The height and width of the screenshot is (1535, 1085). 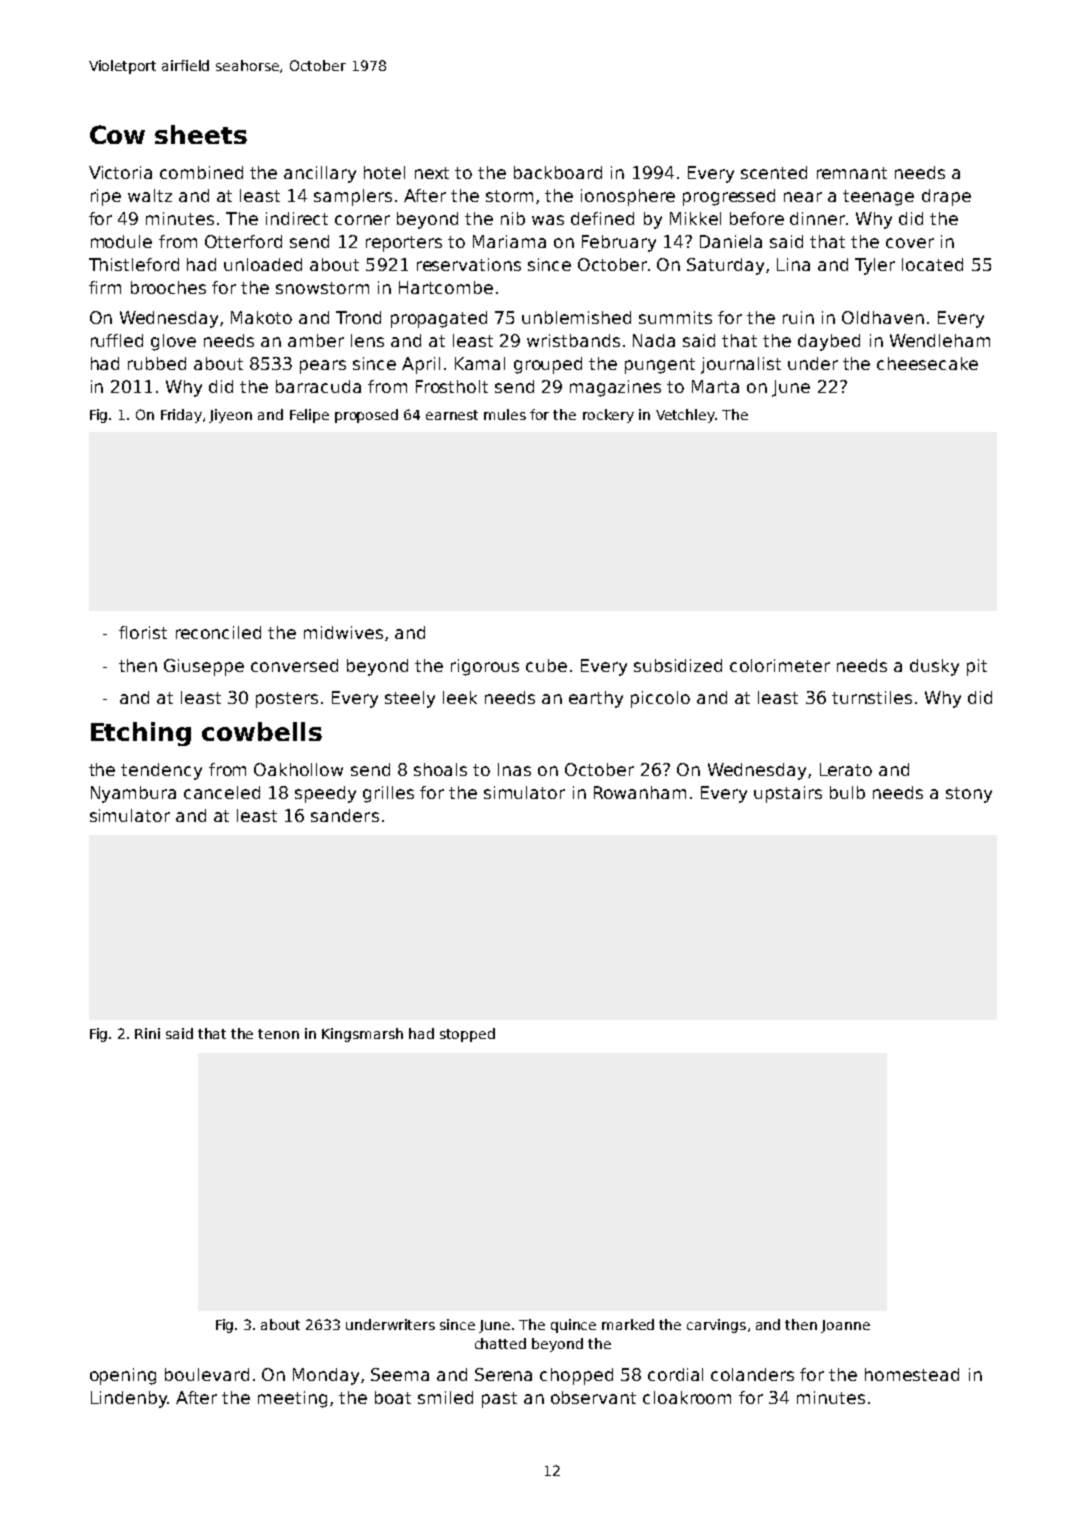 I want to click on cheesecake, so click(x=927, y=363).
